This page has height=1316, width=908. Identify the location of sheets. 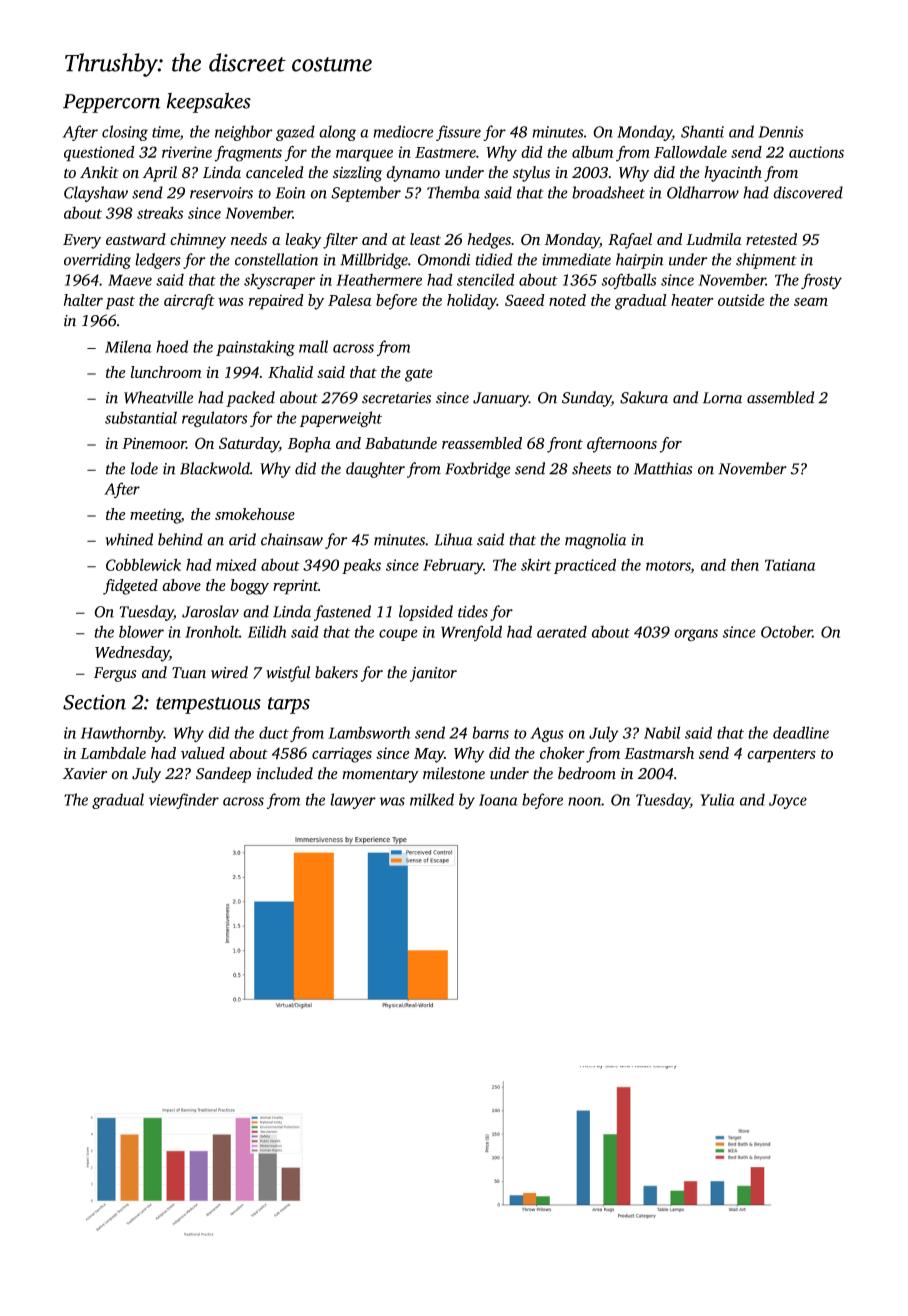
(591, 468).
